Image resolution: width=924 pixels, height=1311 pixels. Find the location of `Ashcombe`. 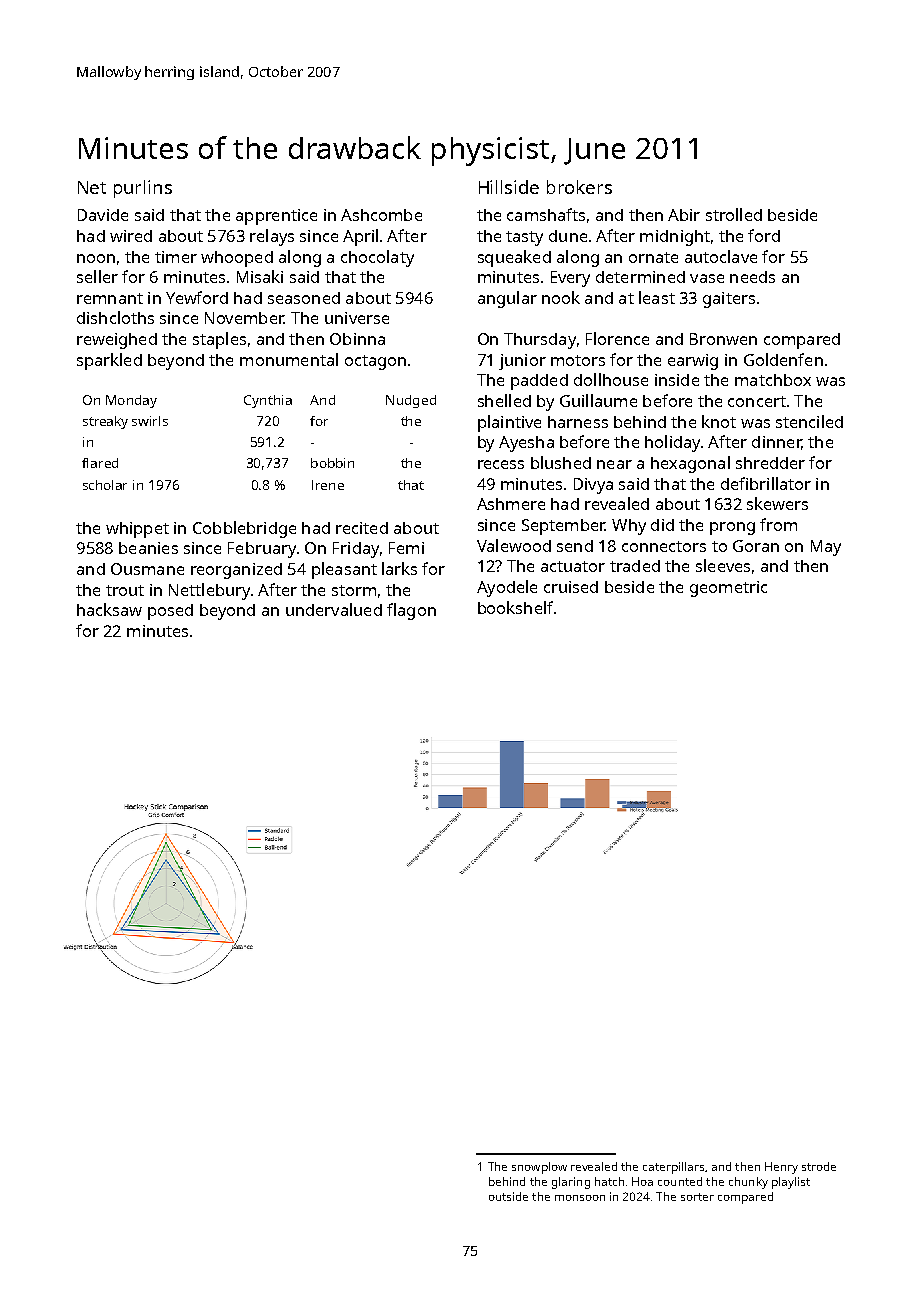

Ashcombe is located at coordinates (381, 215).
